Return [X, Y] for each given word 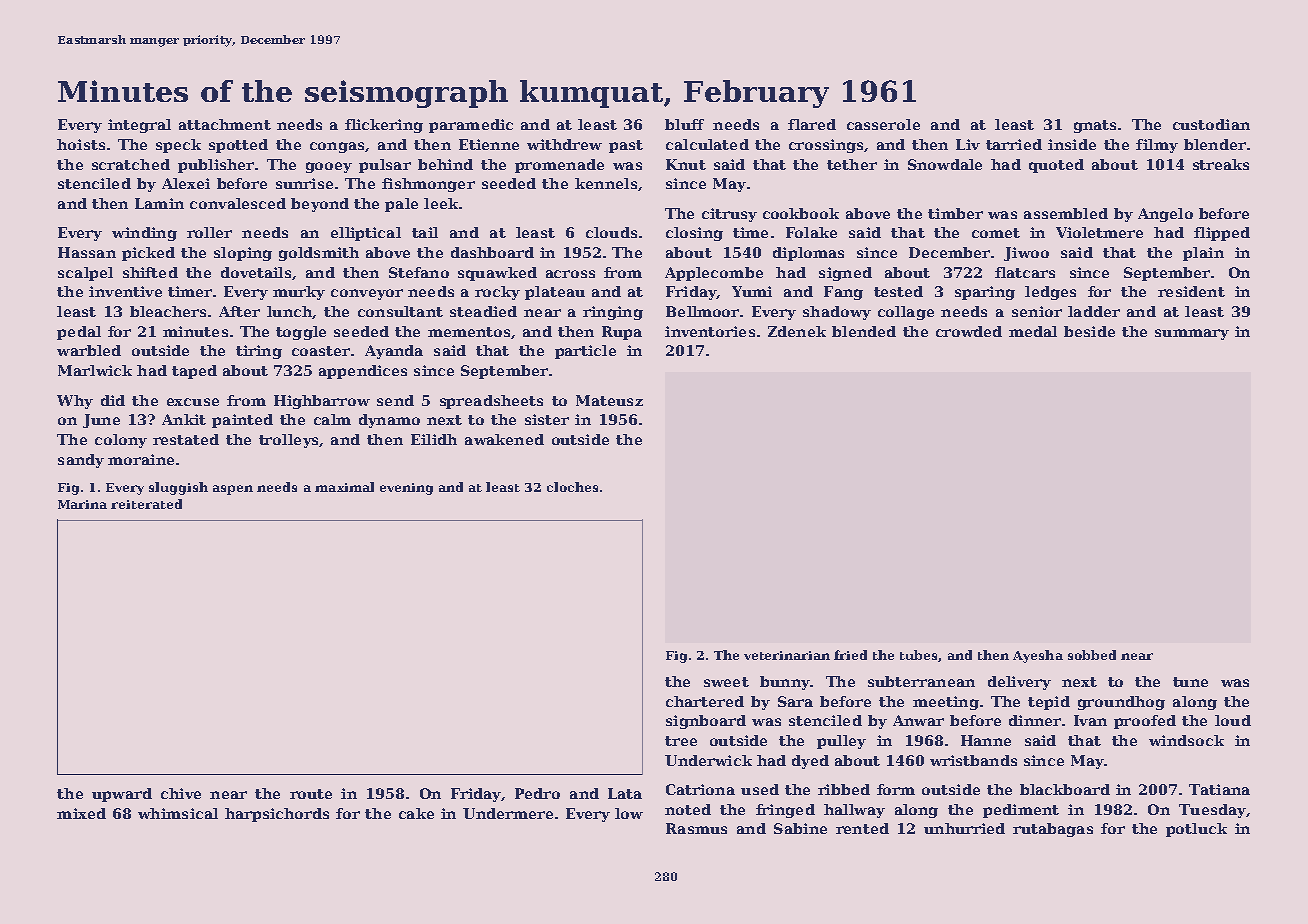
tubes [918, 655]
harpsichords [277, 815]
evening [406, 489]
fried [850, 655]
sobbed [1092, 655]
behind [445, 164]
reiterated [146, 504]
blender [1215, 144]
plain [1203, 254]
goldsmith [319, 254]
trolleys [288, 441]
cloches [572, 487]
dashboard [492, 252]
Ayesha [1038, 656]
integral [139, 126]
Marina [82, 504]
